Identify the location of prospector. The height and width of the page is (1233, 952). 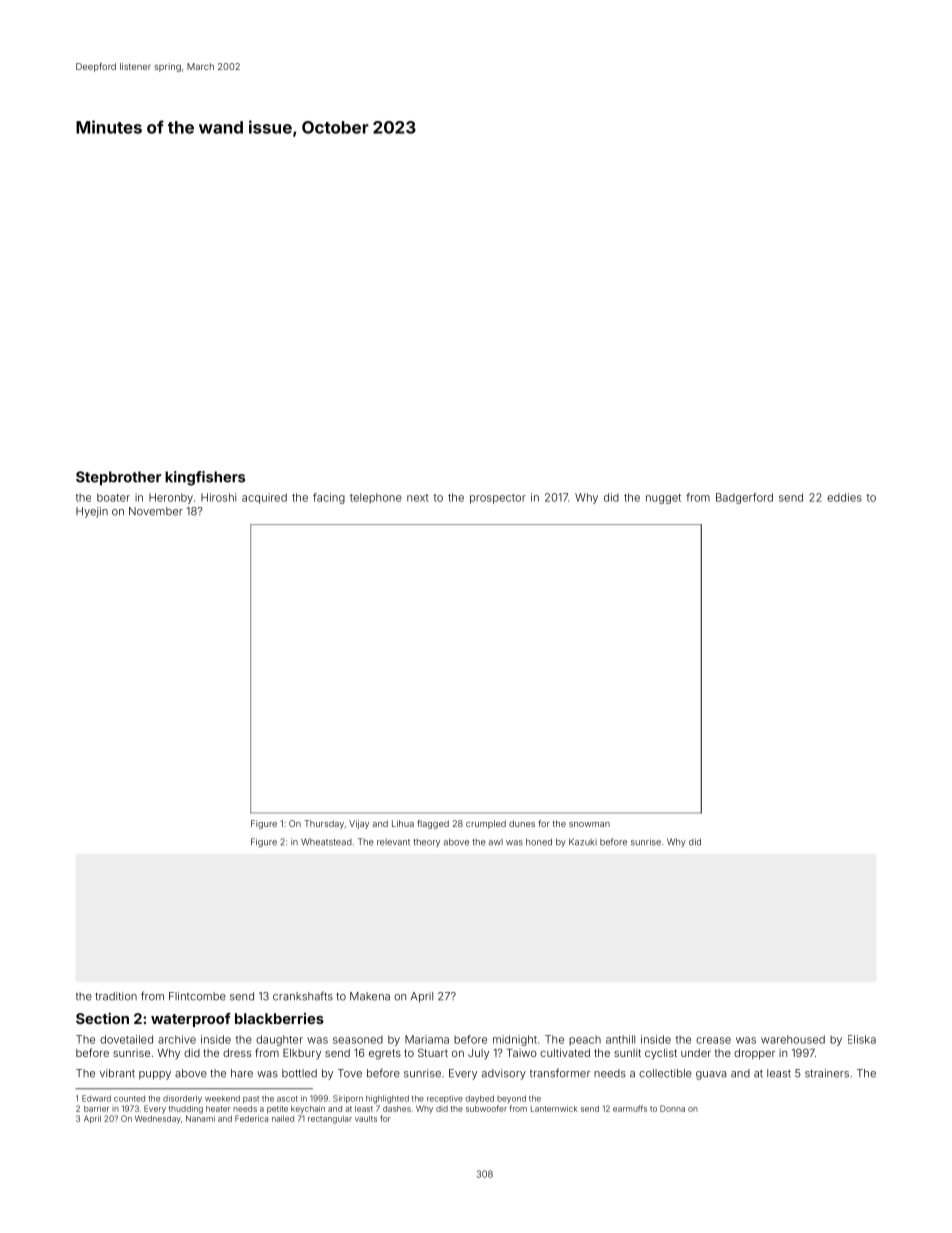
(498, 499).
